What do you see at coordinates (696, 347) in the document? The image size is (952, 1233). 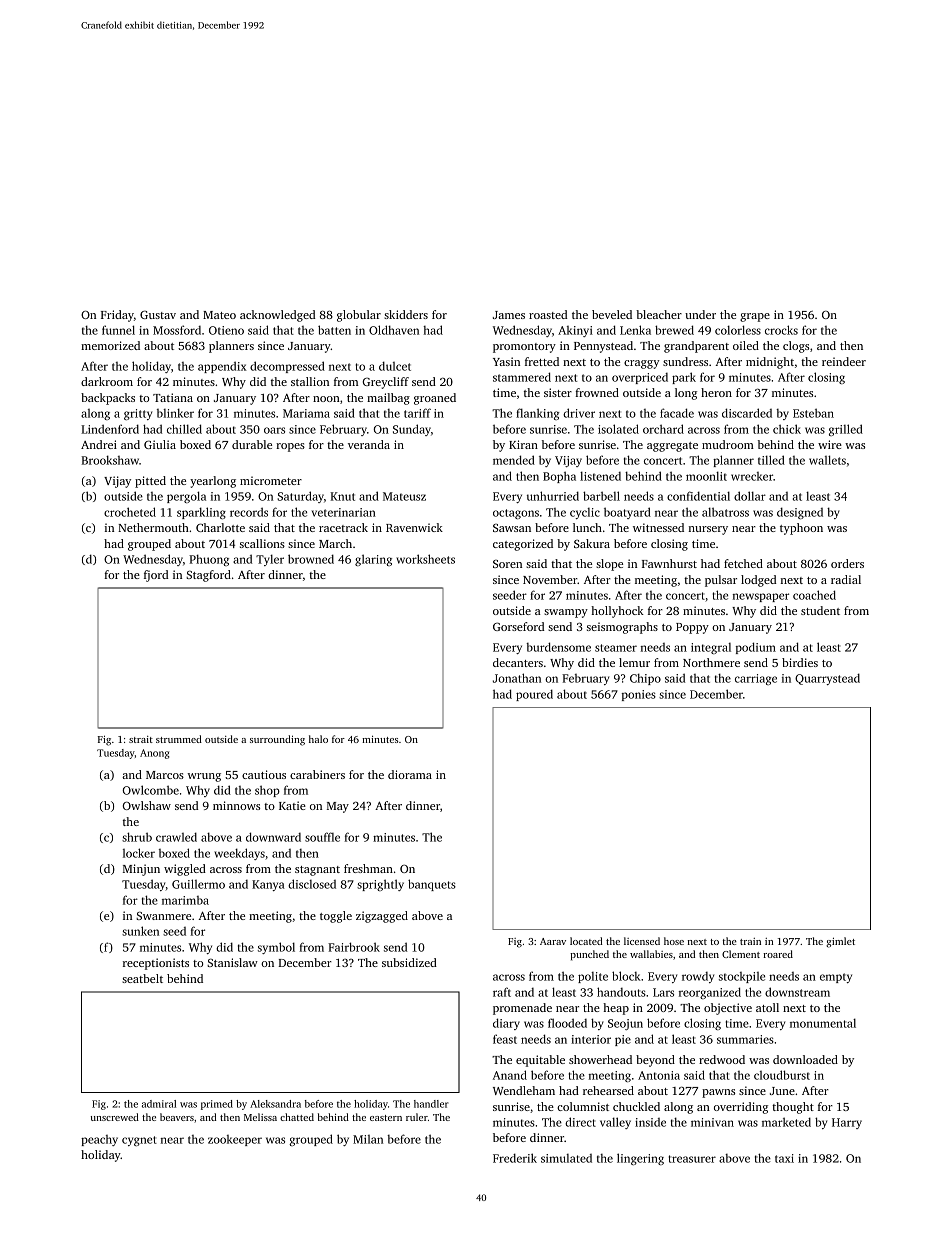 I see `grandparent` at bounding box center [696, 347].
